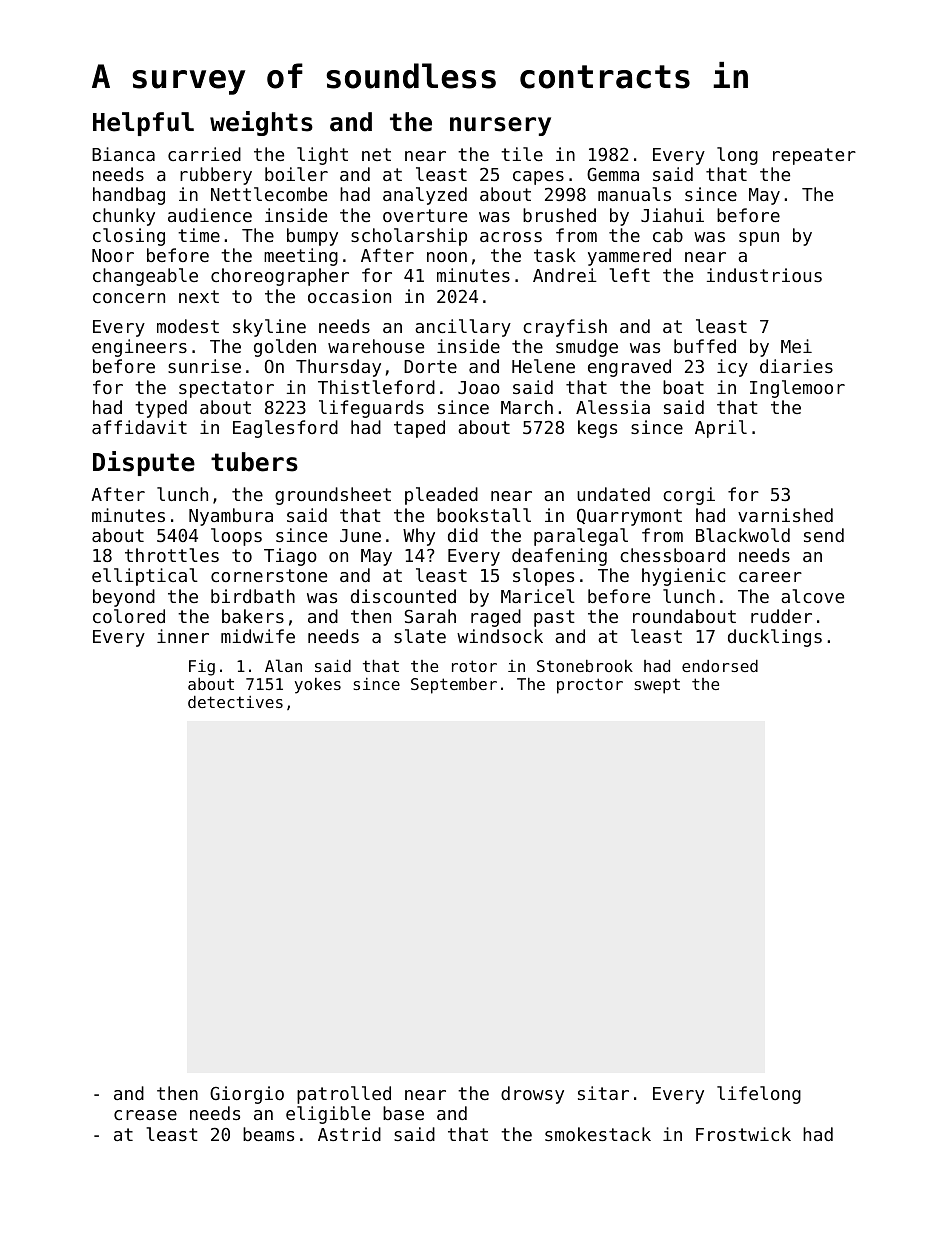  I want to click on scholarship, so click(409, 237).
